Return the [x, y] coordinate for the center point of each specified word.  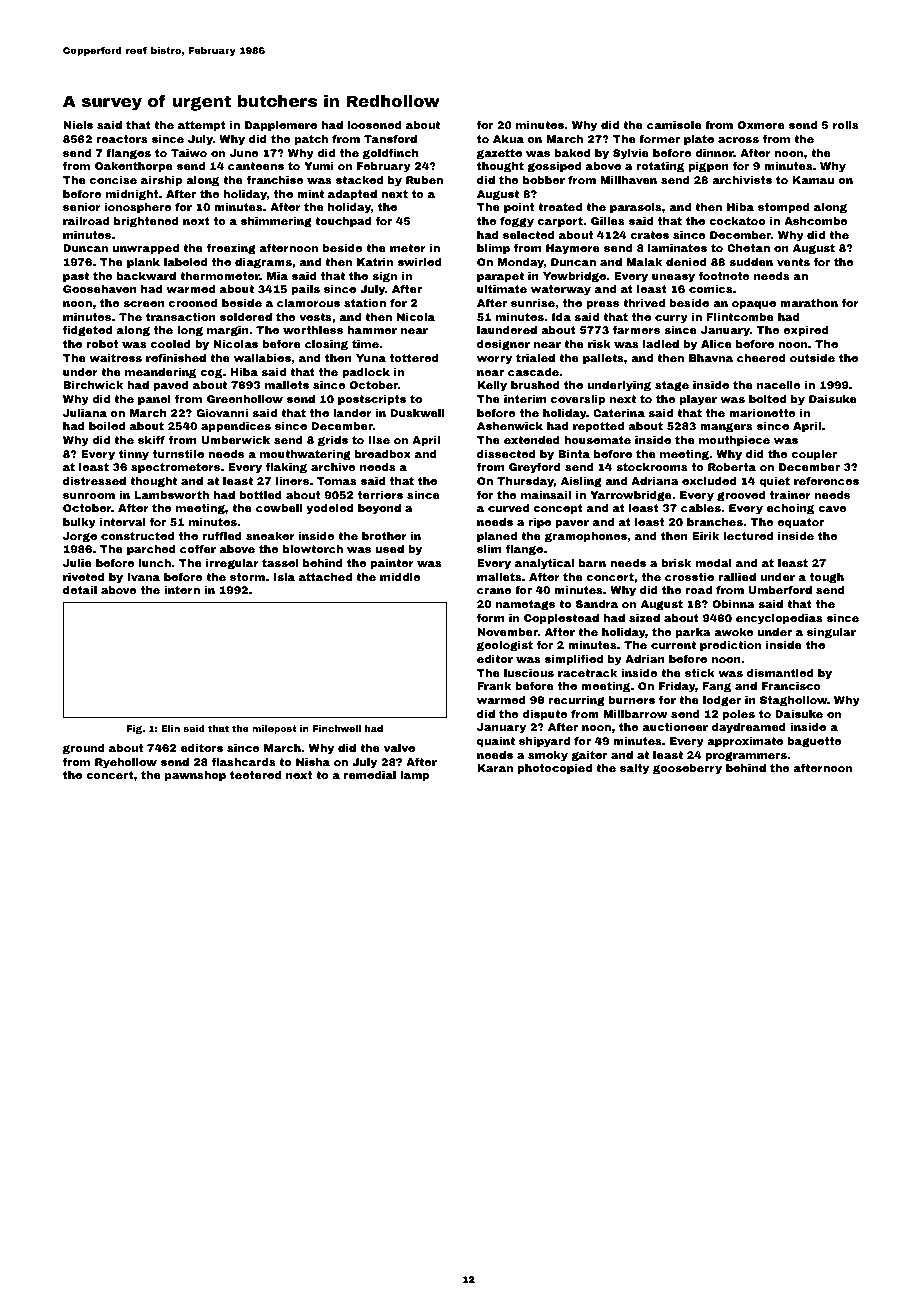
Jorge [80, 537]
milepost [274, 729]
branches [715, 522]
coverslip [578, 400]
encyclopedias [779, 619]
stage [672, 386]
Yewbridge [574, 277]
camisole [674, 125]
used [390, 549]
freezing [231, 249]
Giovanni [222, 413]
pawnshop [195, 776]
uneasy [673, 278]
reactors [122, 139]
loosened [374, 125]
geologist [505, 646]
